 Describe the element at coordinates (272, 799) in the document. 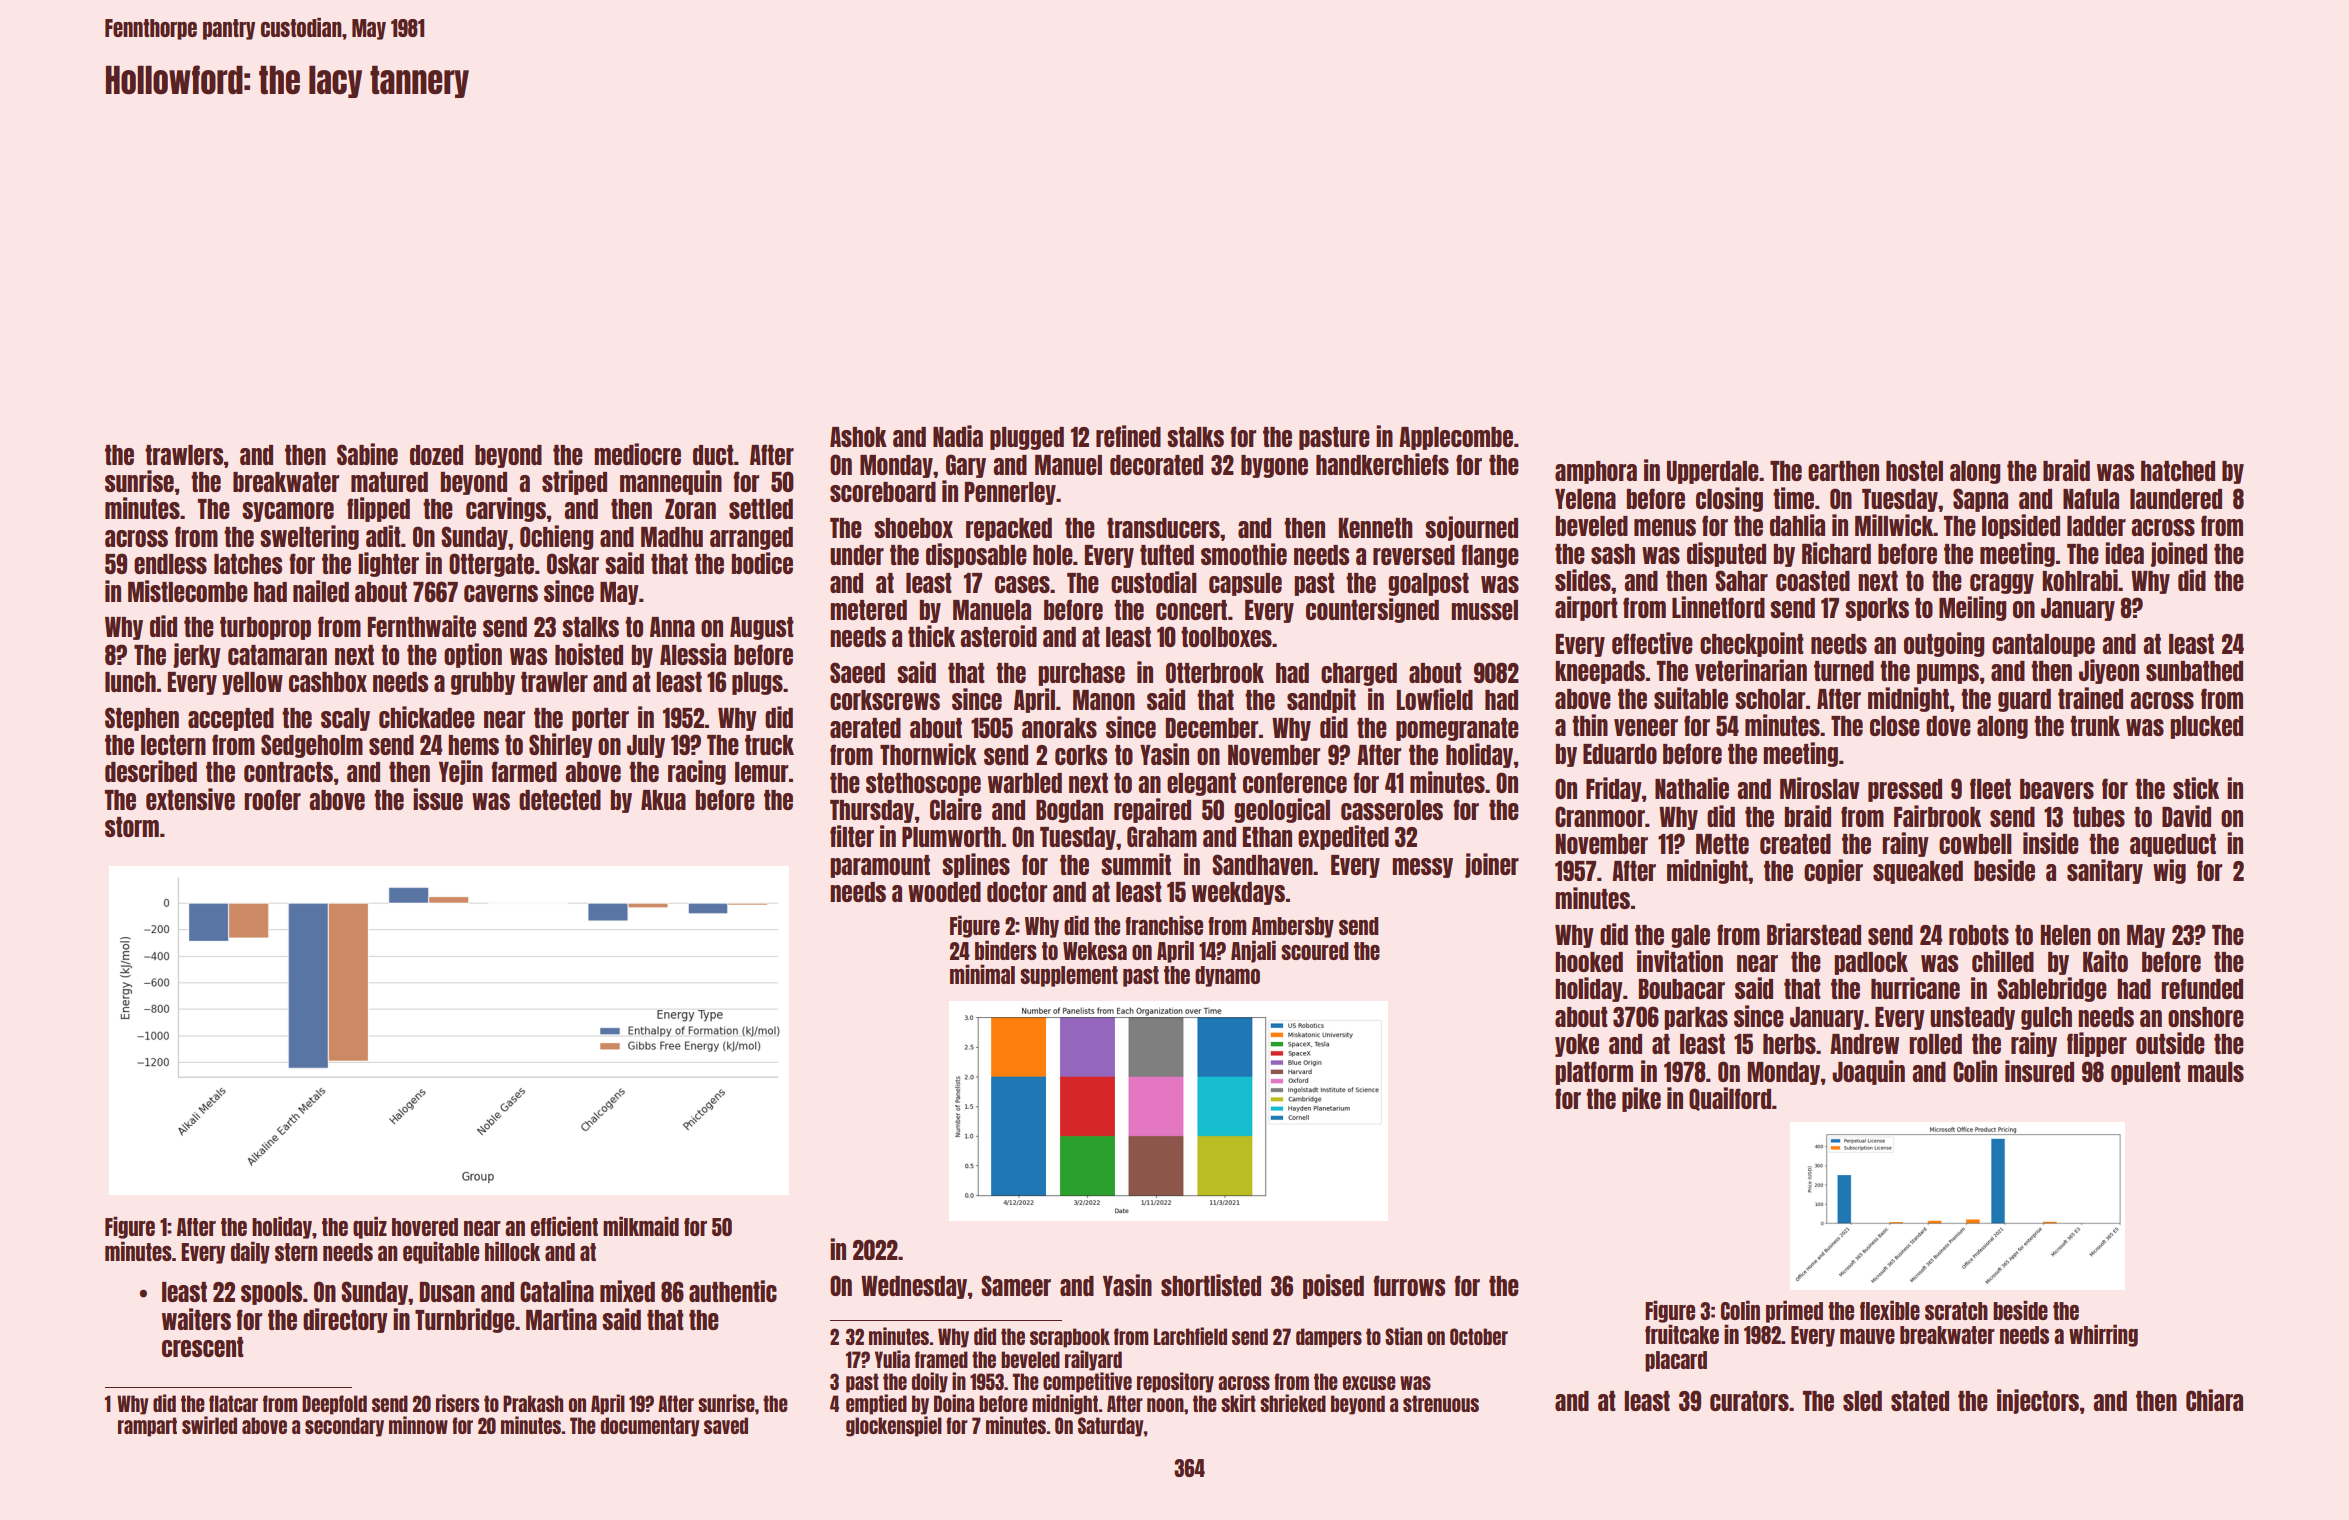

I see `roofer` at that location.
